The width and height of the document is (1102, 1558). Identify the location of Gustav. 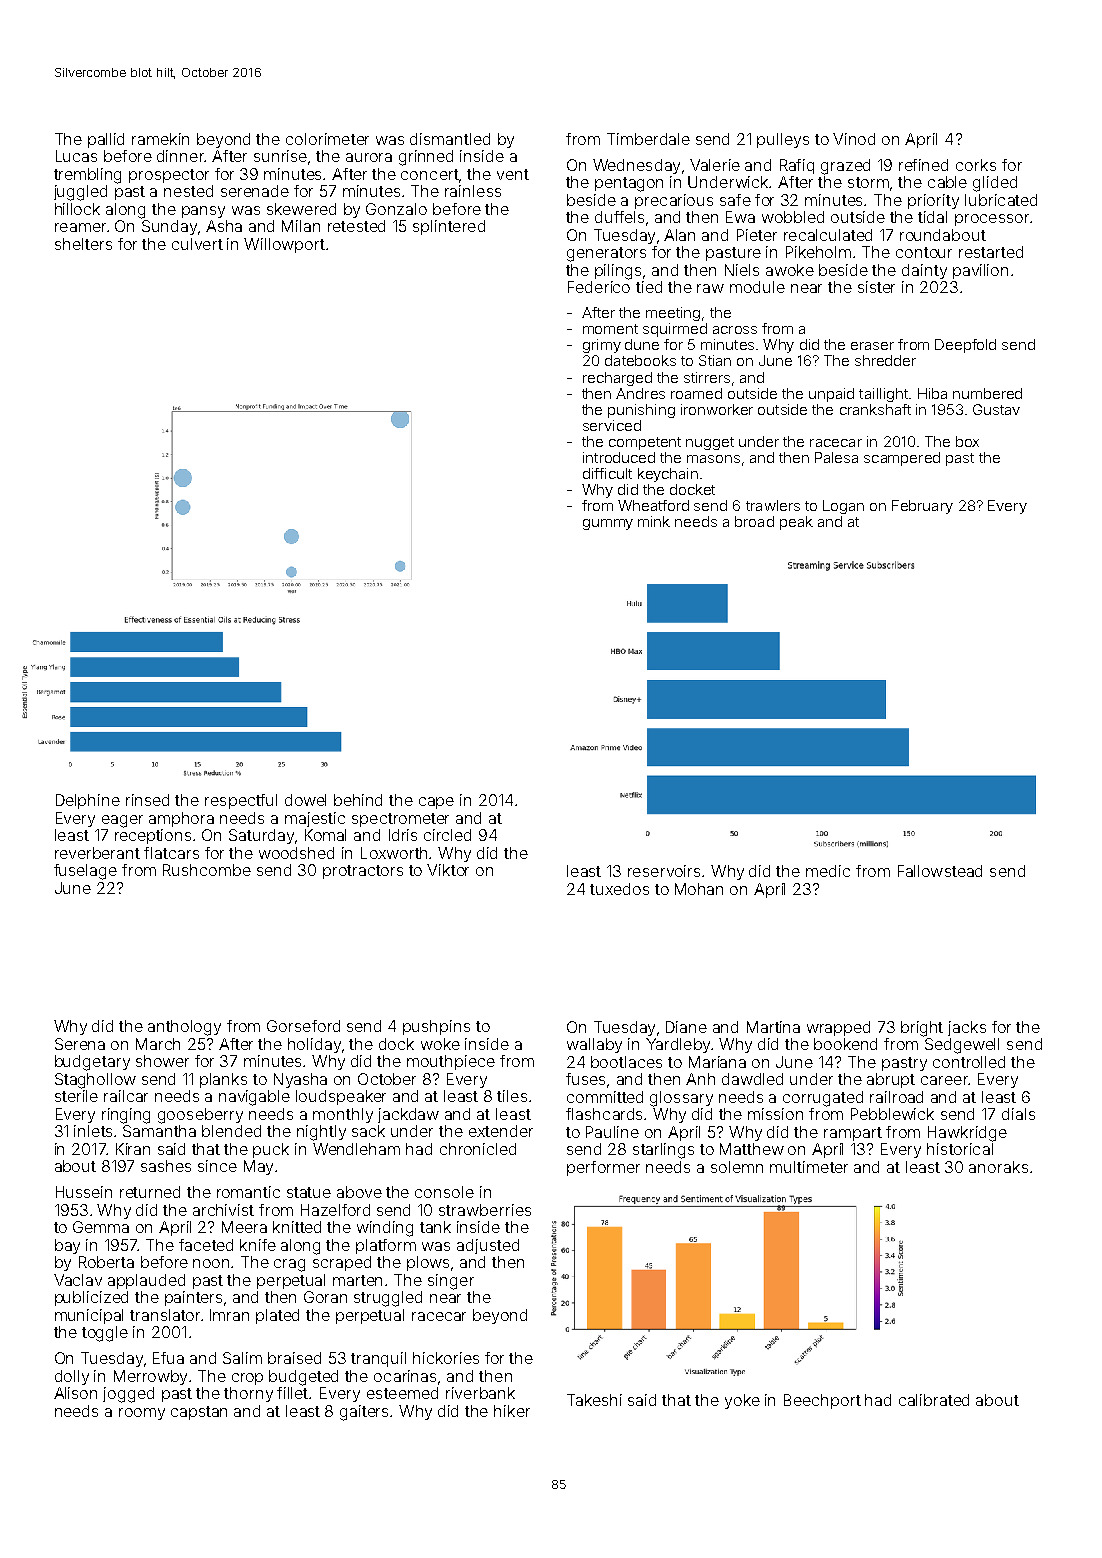
(996, 409).
